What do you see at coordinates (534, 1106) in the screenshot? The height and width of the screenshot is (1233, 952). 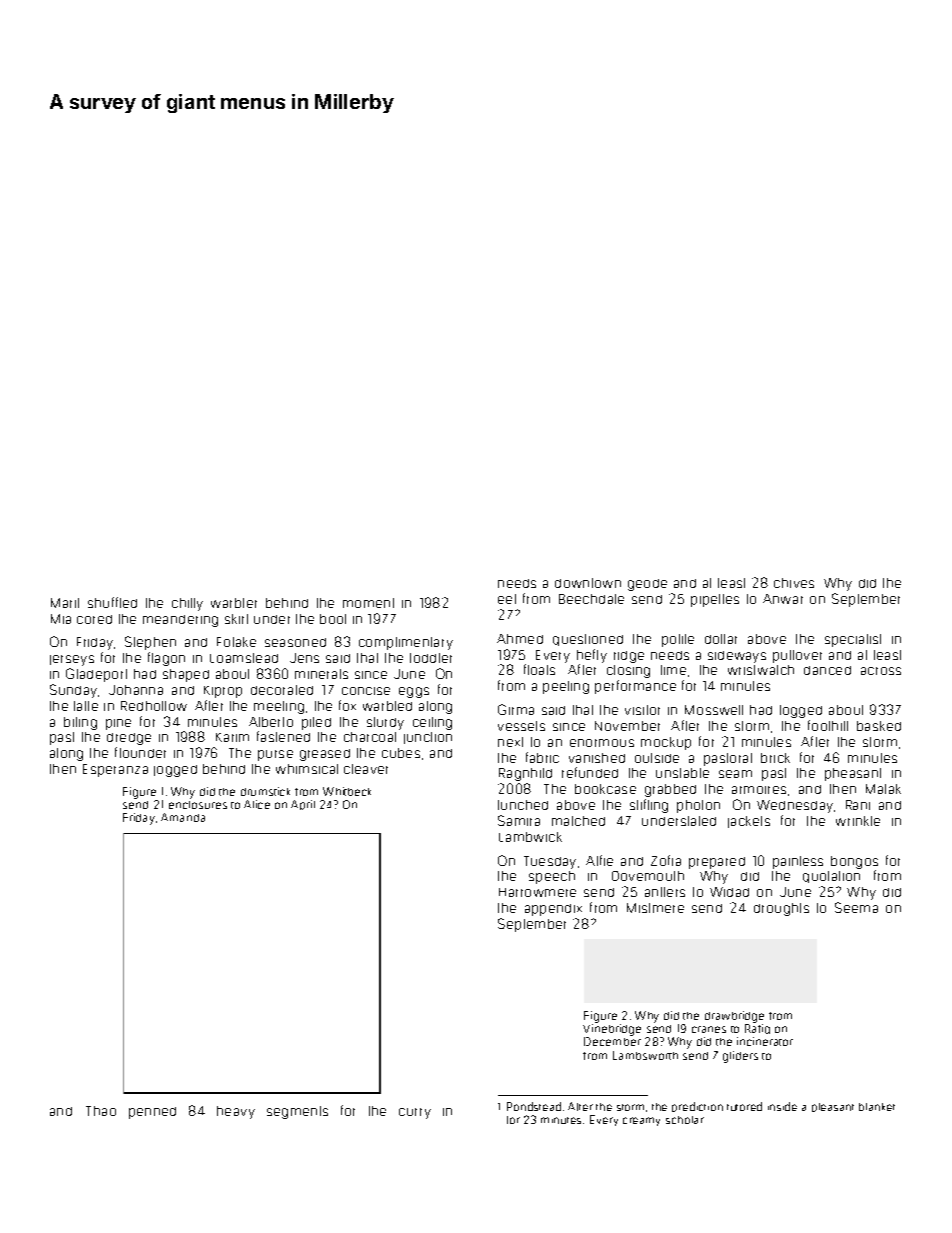 I see `Pondstead` at bounding box center [534, 1106].
